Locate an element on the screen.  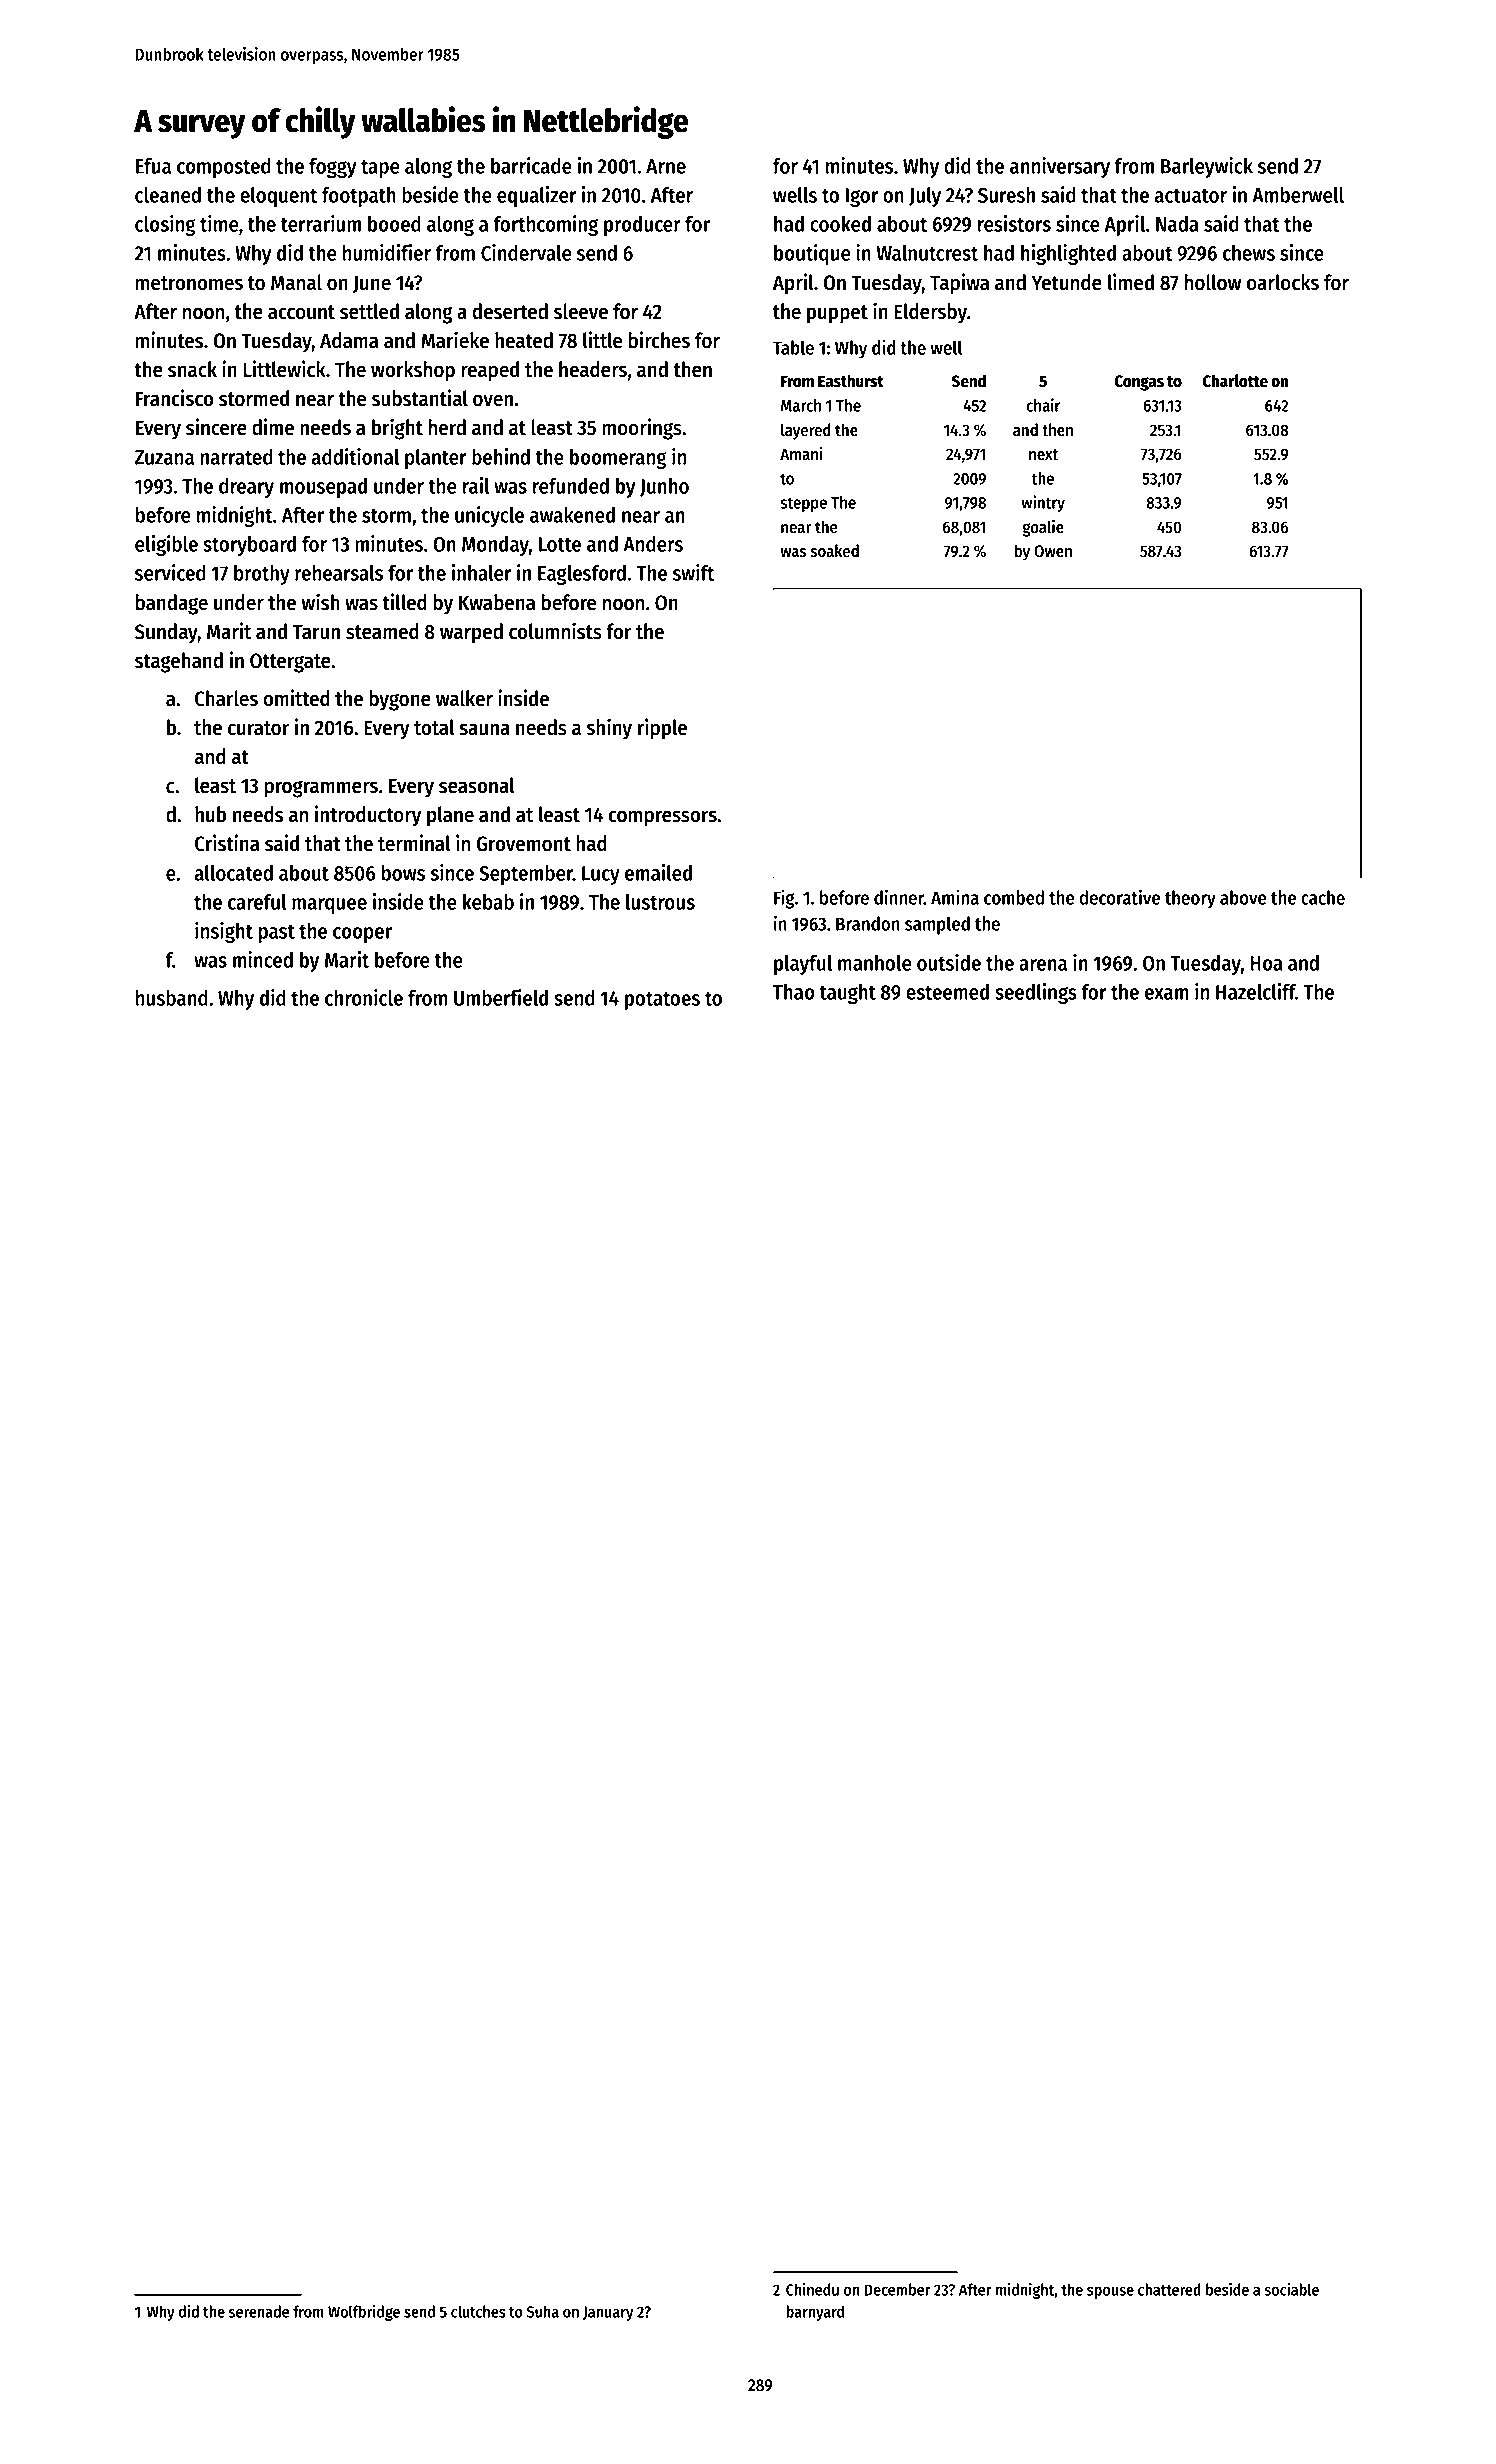
Fig is located at coordinates (784, 899).
